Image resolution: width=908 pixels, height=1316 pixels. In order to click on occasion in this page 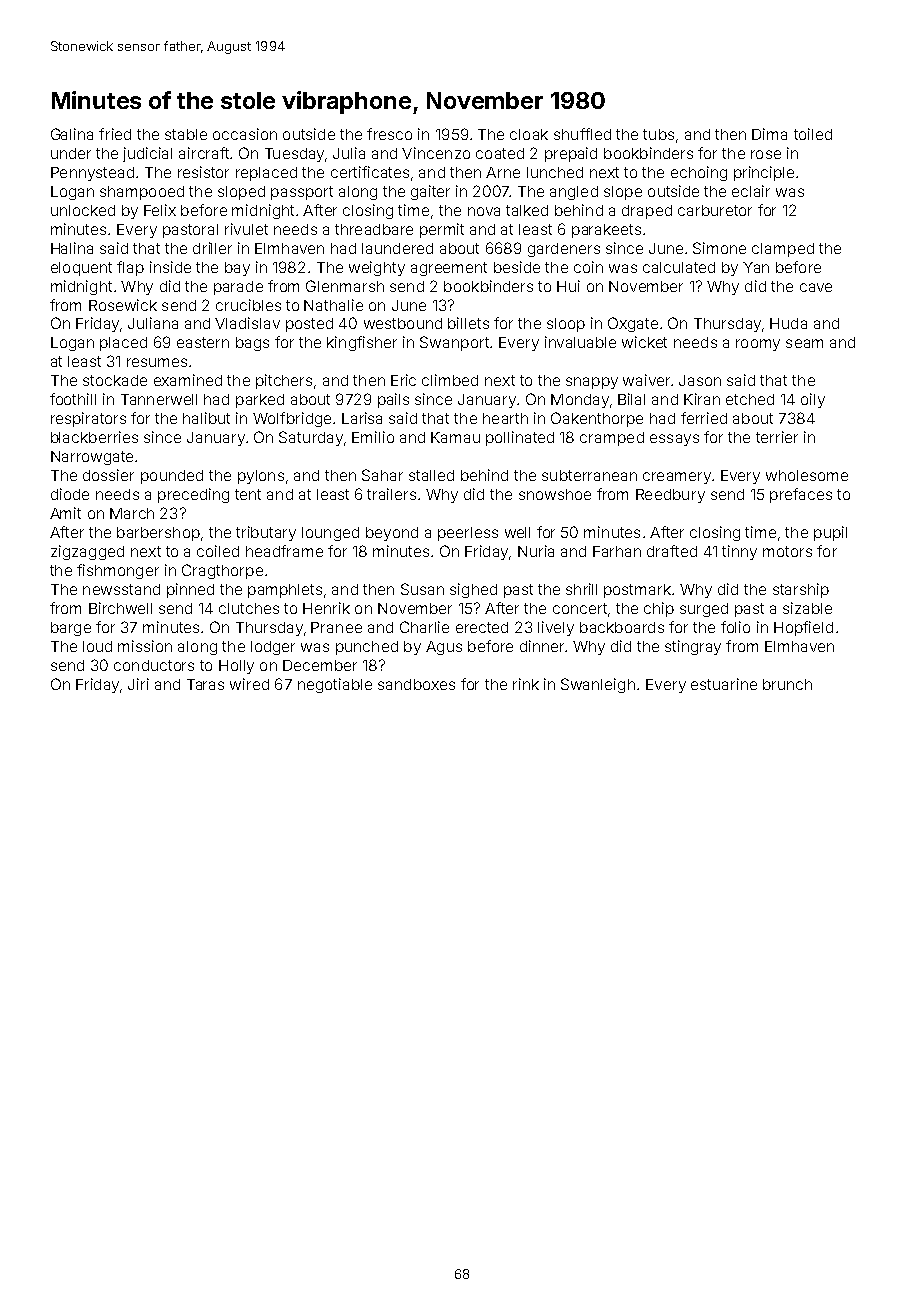, I will do `click(245, 134)`.
